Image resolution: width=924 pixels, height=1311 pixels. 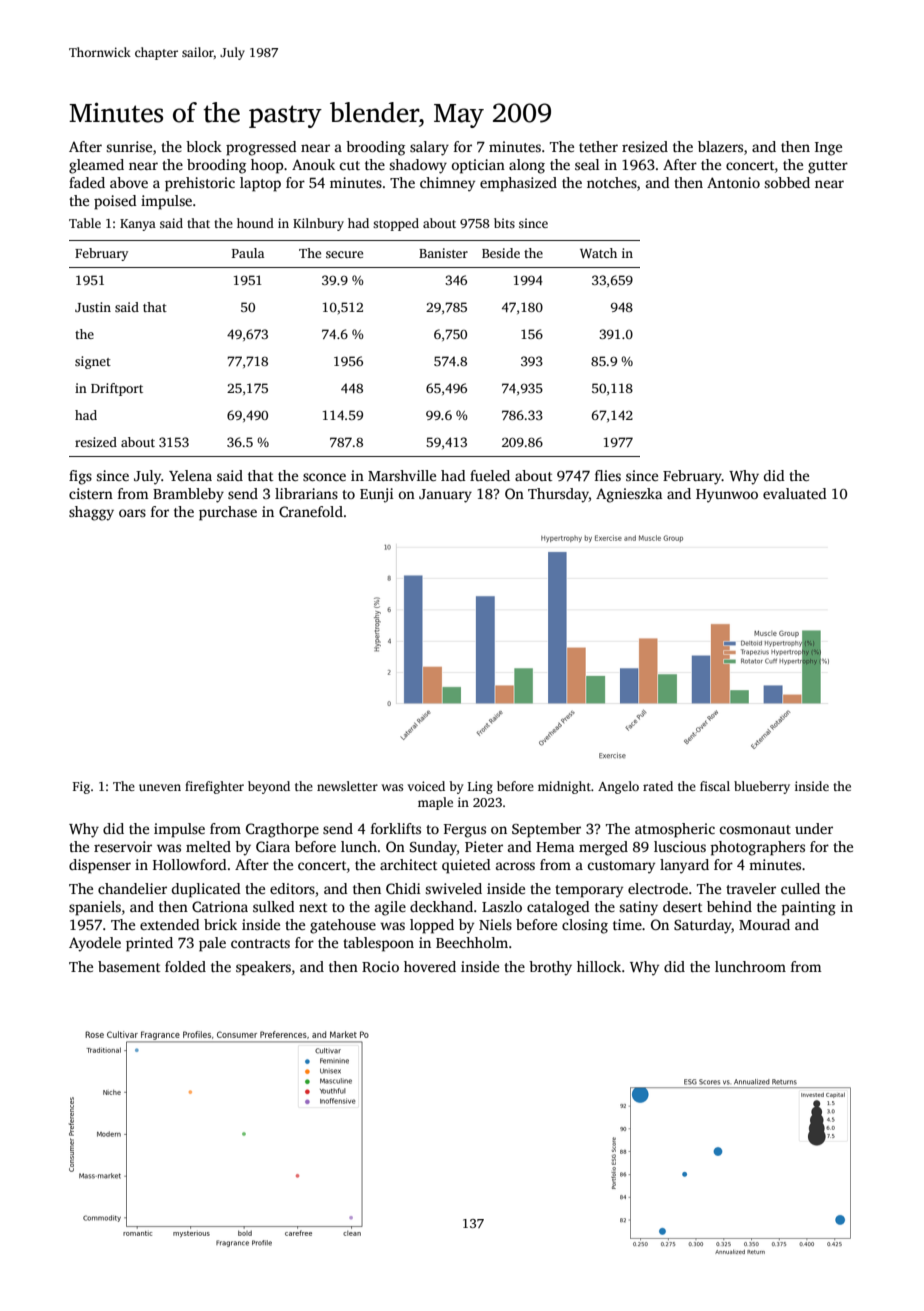 What do you see at coordinates (762, 787) in the screenshot?
I see `blueberry` at bounding box center [762, 787].
